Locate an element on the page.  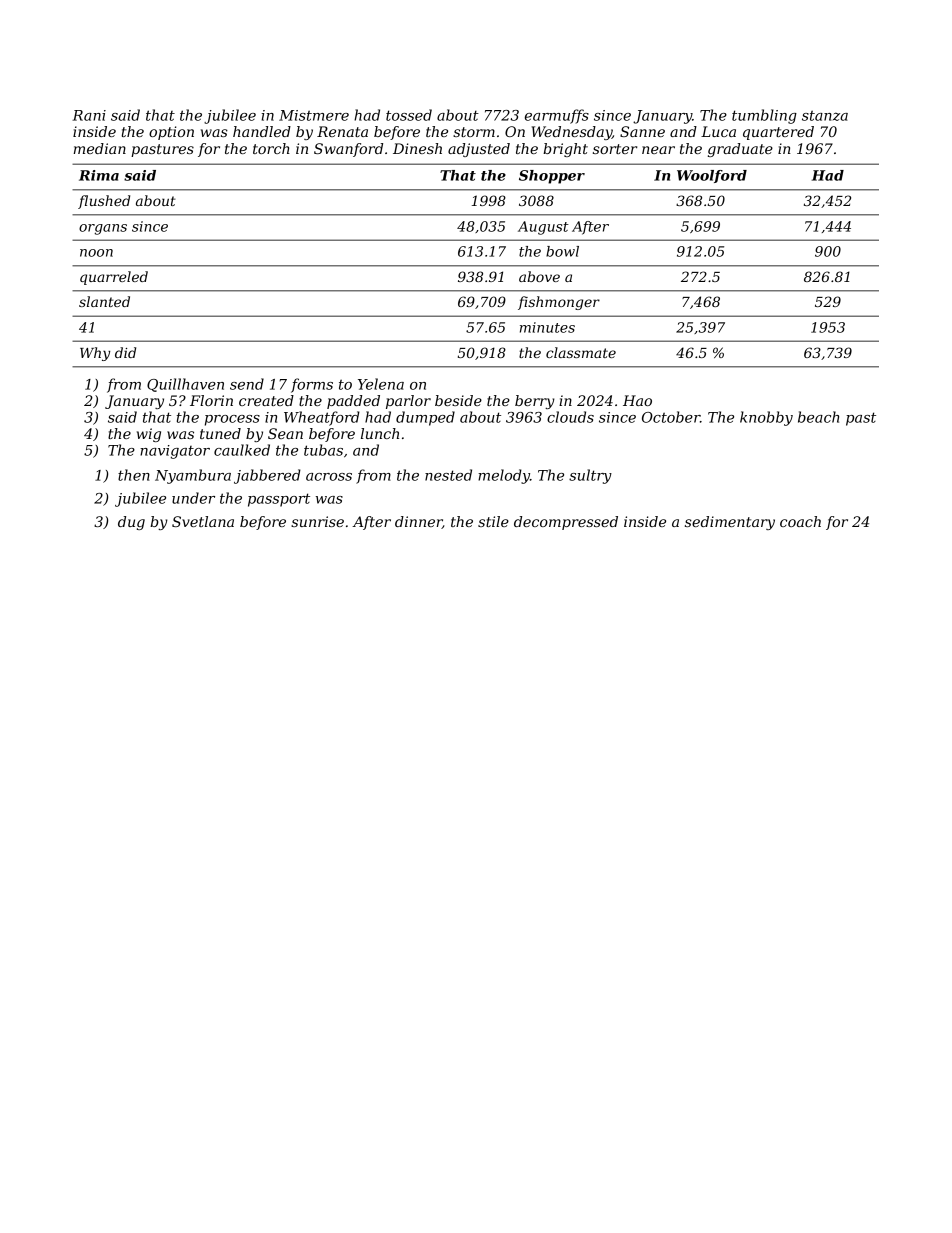
storm is located at coordinates (474, 132).
